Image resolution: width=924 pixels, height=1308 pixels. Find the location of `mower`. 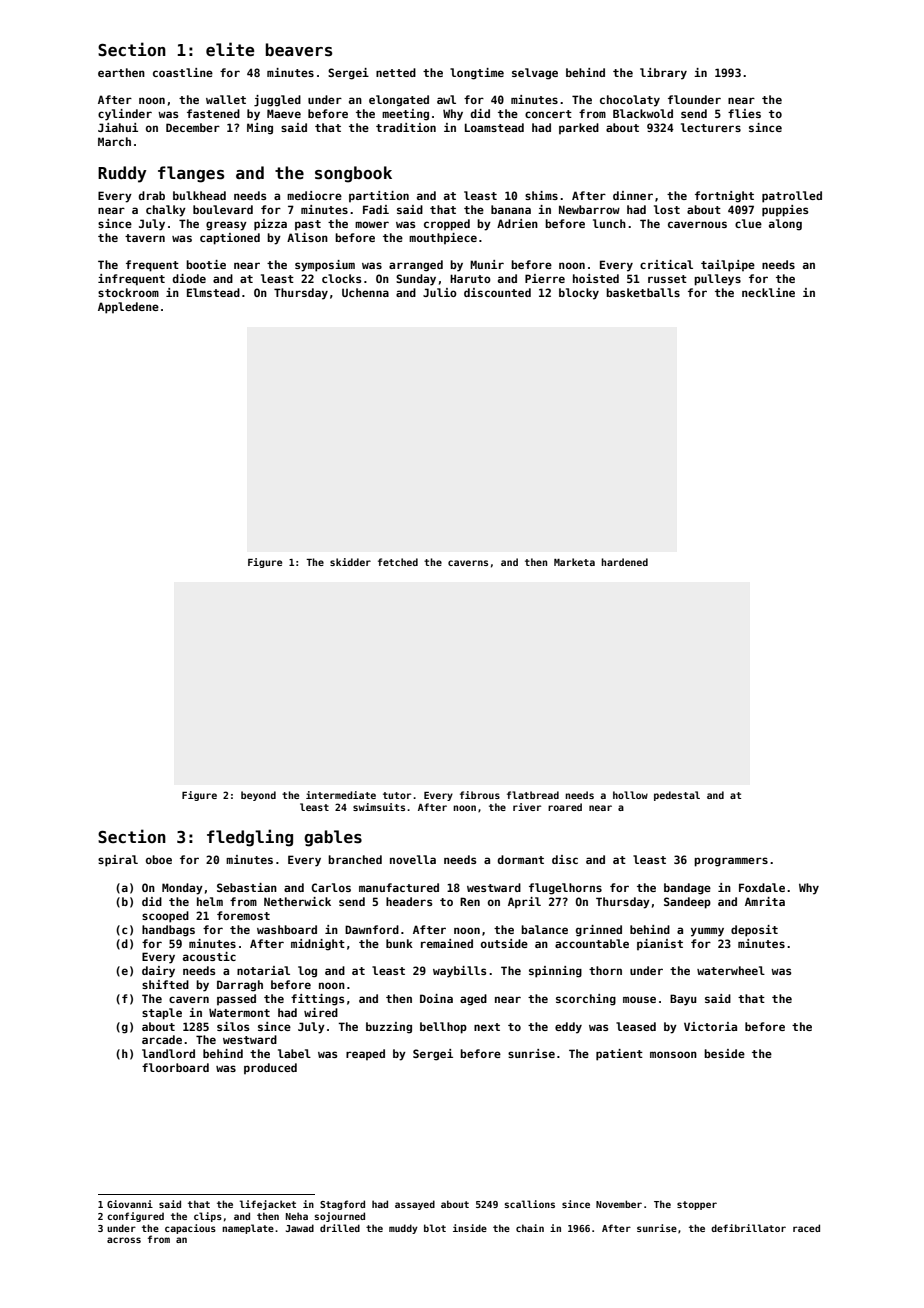

mower is located at coordinates (372, 224).
